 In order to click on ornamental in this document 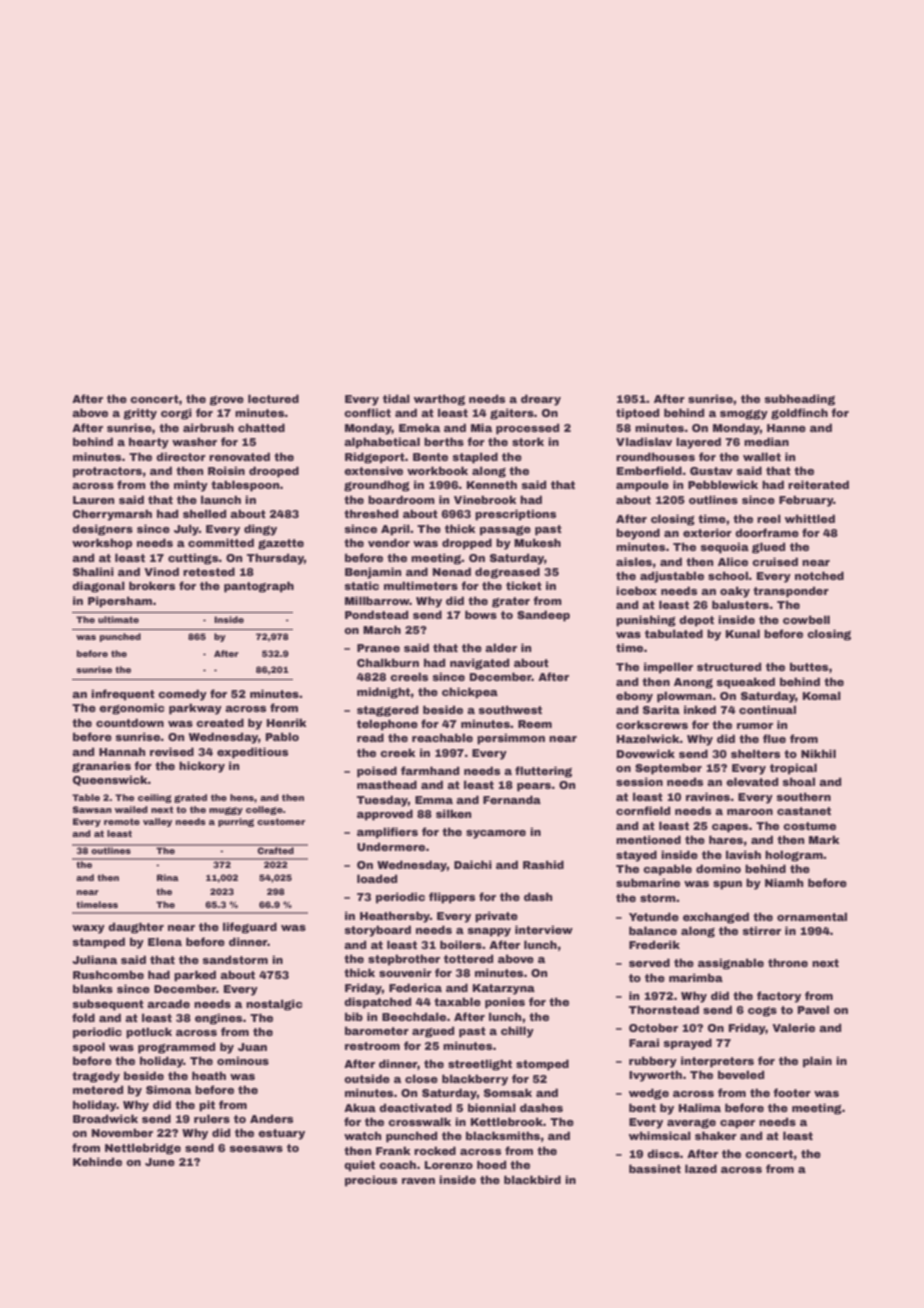, I will do `click(812, 916)`.
